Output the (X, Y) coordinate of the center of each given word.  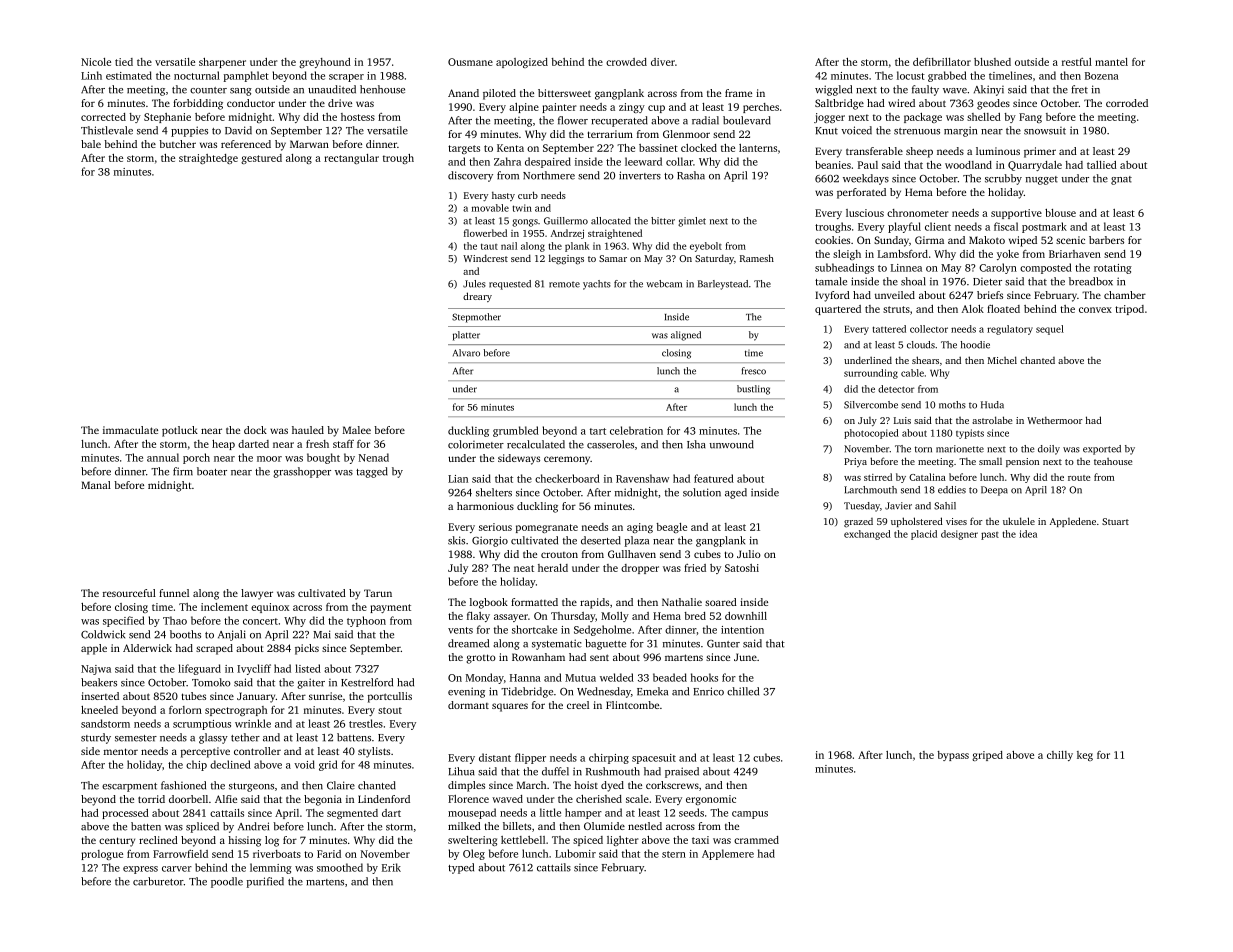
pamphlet (246, 76)
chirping (609, 758)
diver (663, 62)
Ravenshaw (642, 478)
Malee (357, 430)
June (745, 657)
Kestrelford (367, 682)
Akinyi (989, 90)
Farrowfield (180, 854)
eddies (952, 490)
